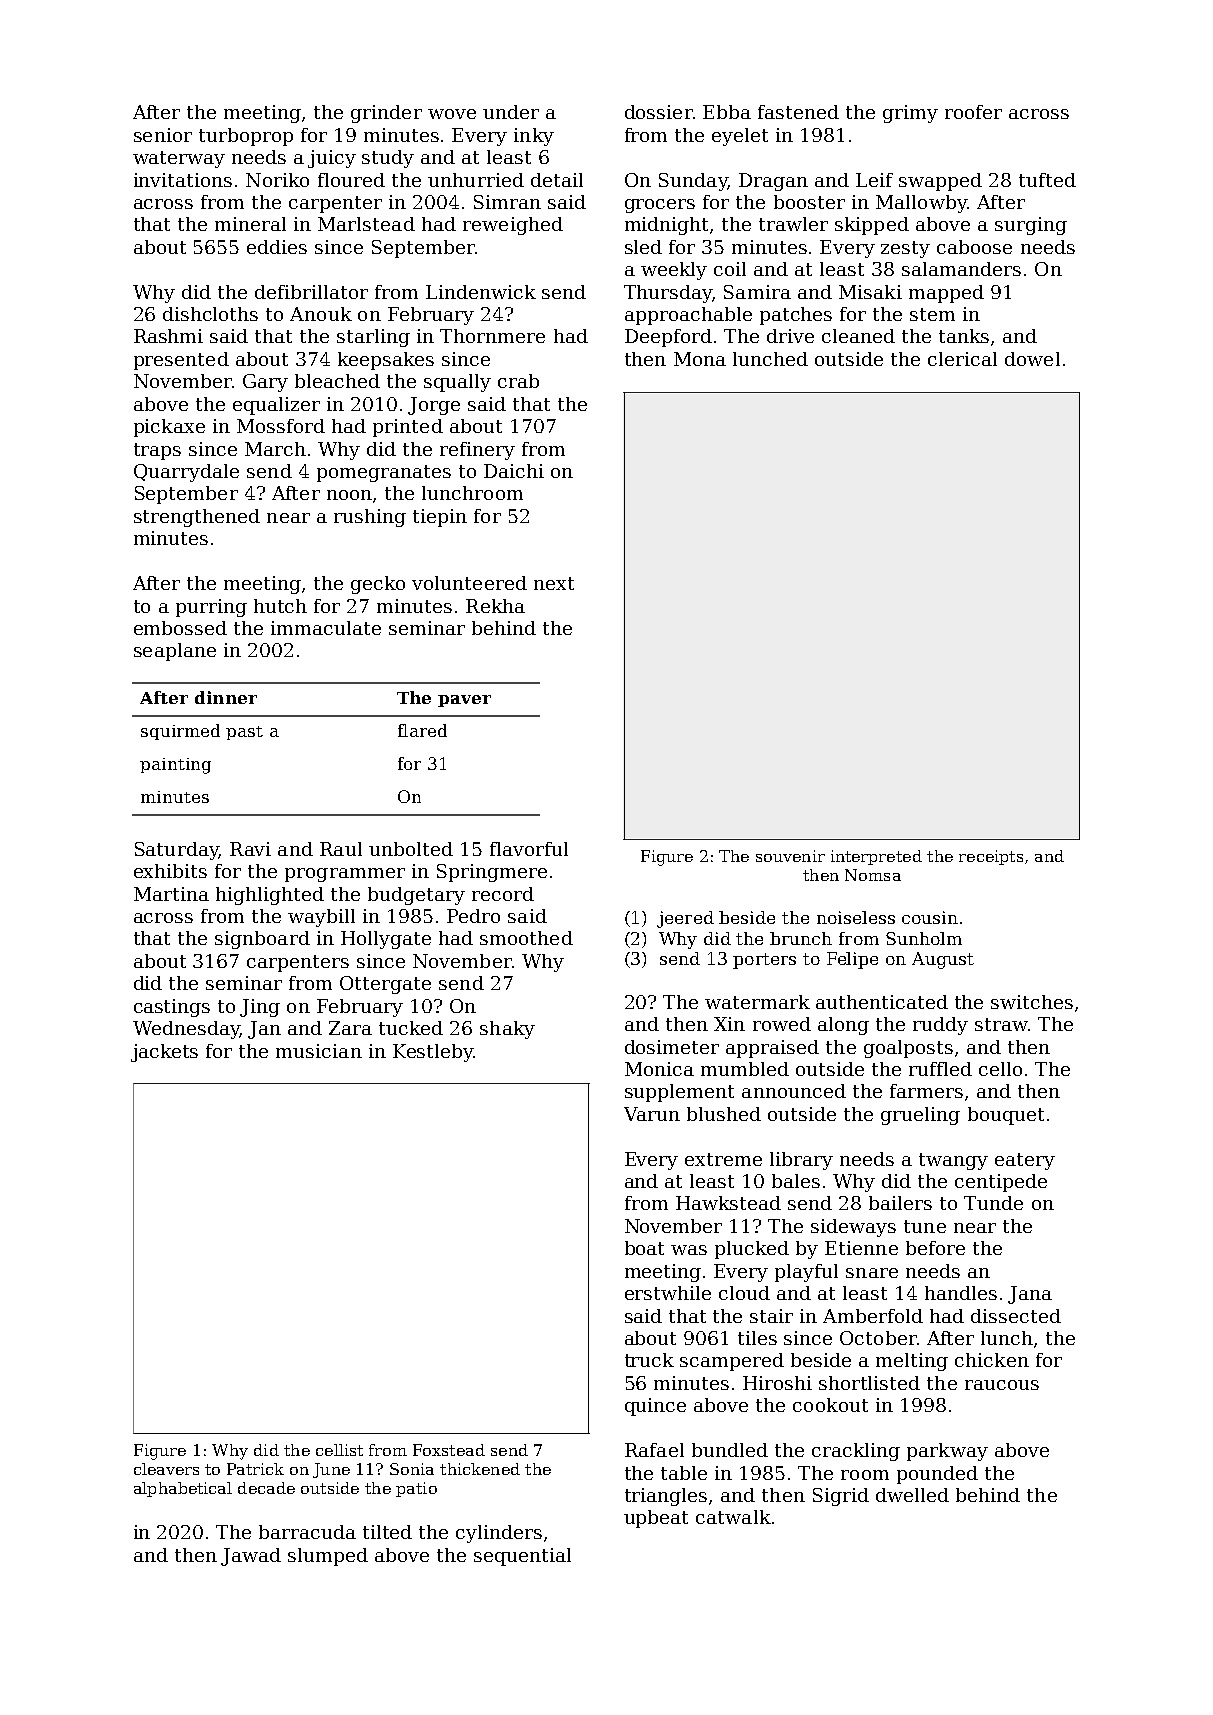 The width and height of the screenshot is (1213, 1715). I want to click on cleaned, so click(858, 336).
